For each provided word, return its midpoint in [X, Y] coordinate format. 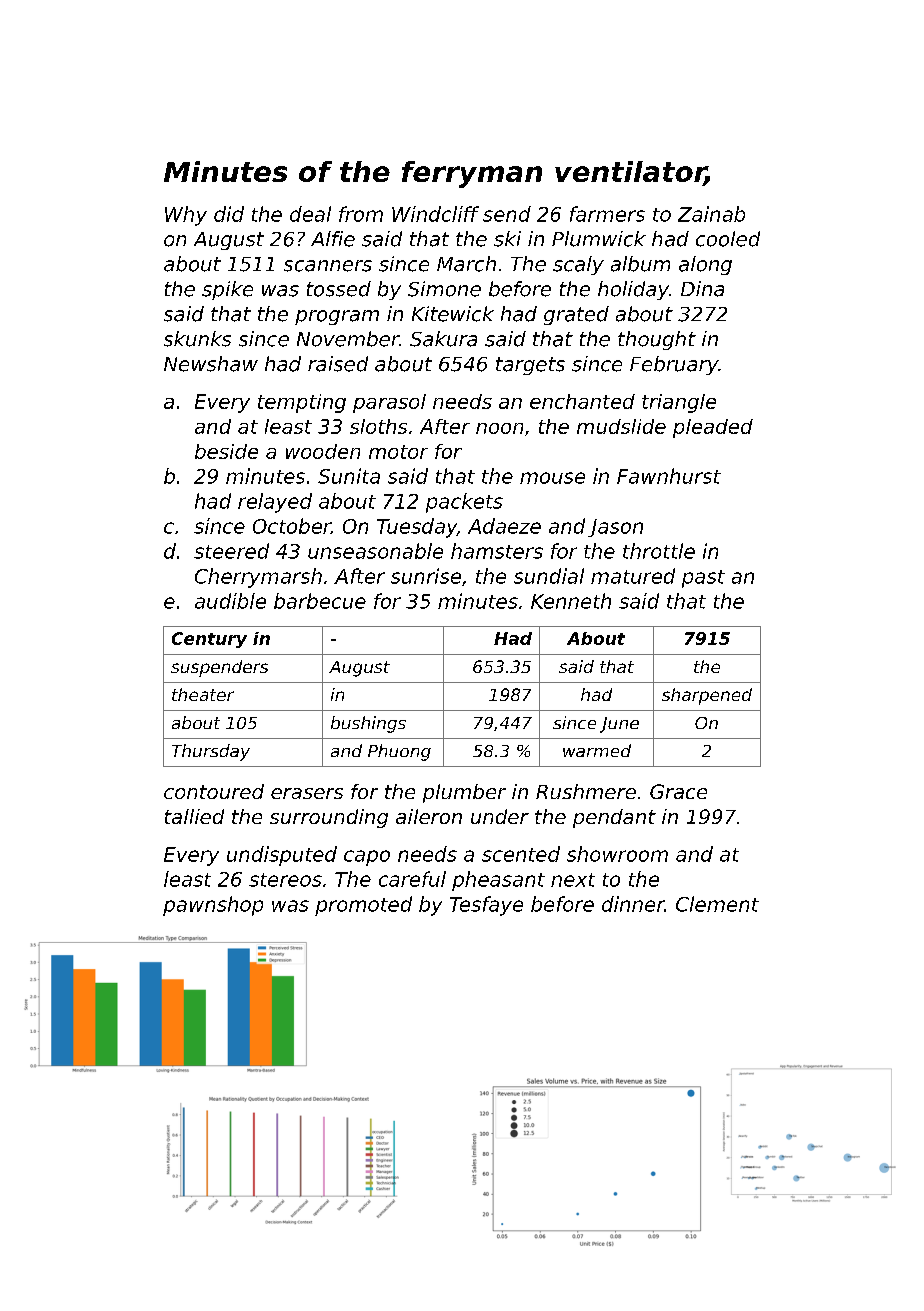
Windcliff [435, 214]
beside [226, 451]
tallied [194, 816]
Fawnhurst [669, 476]
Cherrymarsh [258, 578]
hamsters [497, 551]
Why [186, 216]
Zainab [711, 214]
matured [633, 576]
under [500, 816]
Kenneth [571, 601]
